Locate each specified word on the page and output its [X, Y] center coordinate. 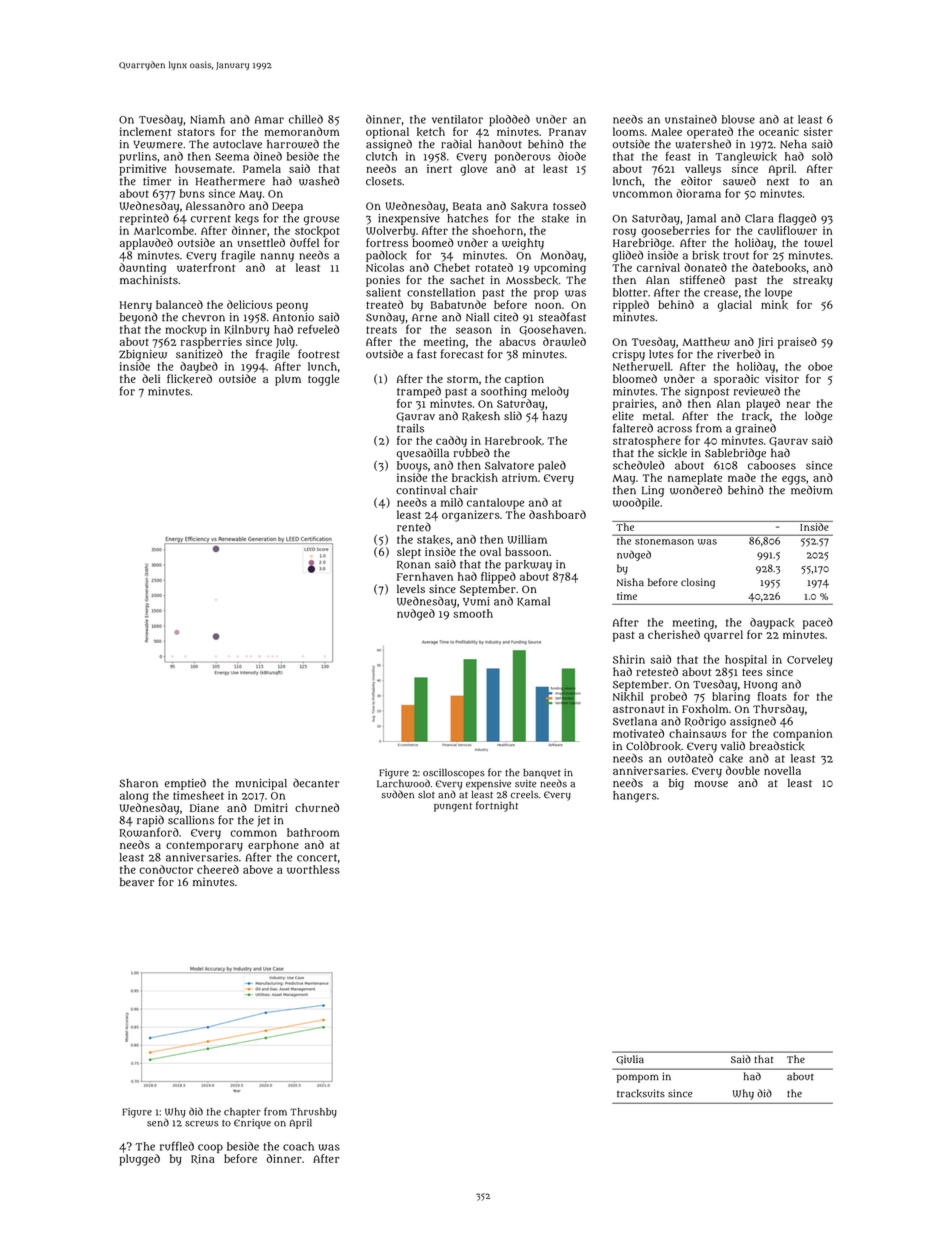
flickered [189, 379]
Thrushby [313, 1113]
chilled [306, 119]
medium [812, 490]
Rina [203, 1159]
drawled [564, 341]
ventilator [457, 119]
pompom [638, 1078]
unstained [691, 119]
